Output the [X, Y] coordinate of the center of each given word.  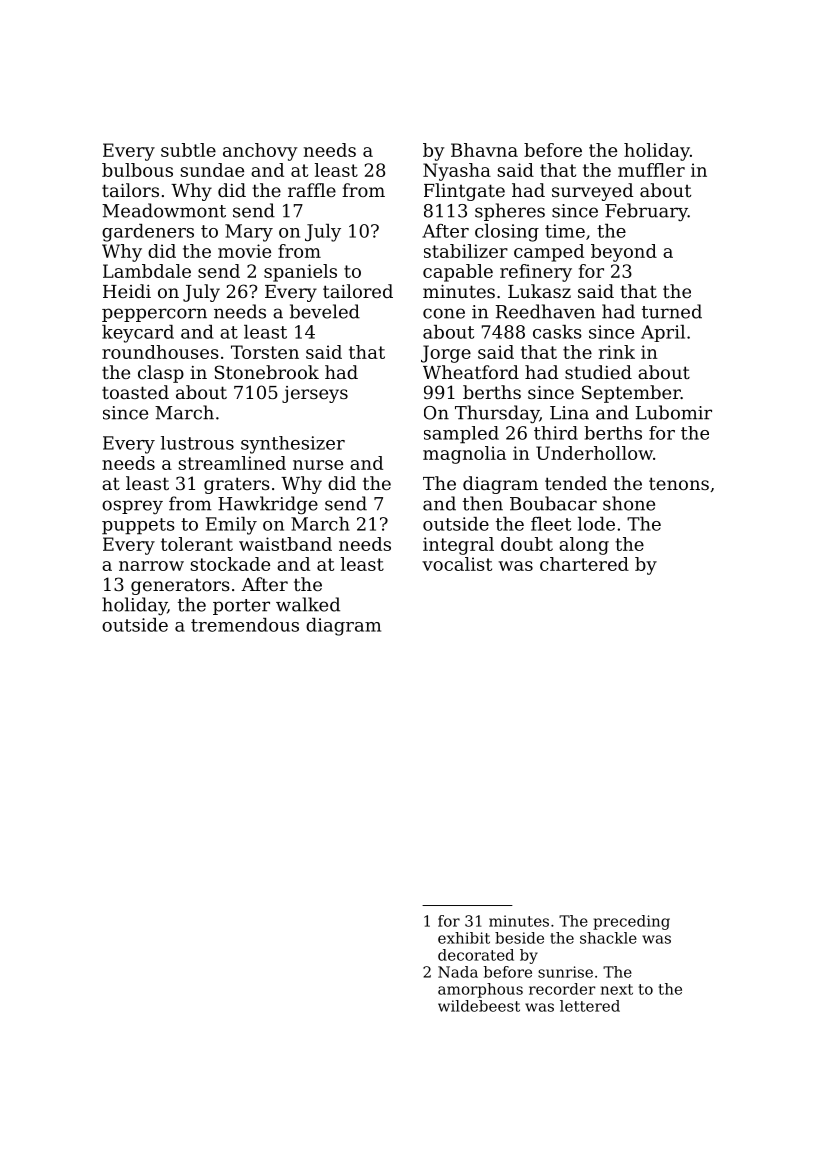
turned [672, 311]
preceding [631, 922]
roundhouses [160, 352]
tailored [358, 291]
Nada [458, 972]
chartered [584, 564]
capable [458, 273]
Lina [569, 413]
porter [241, 607]
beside [519, 938]
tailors [130, 190]
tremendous [245, 625]
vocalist [457, 564]
